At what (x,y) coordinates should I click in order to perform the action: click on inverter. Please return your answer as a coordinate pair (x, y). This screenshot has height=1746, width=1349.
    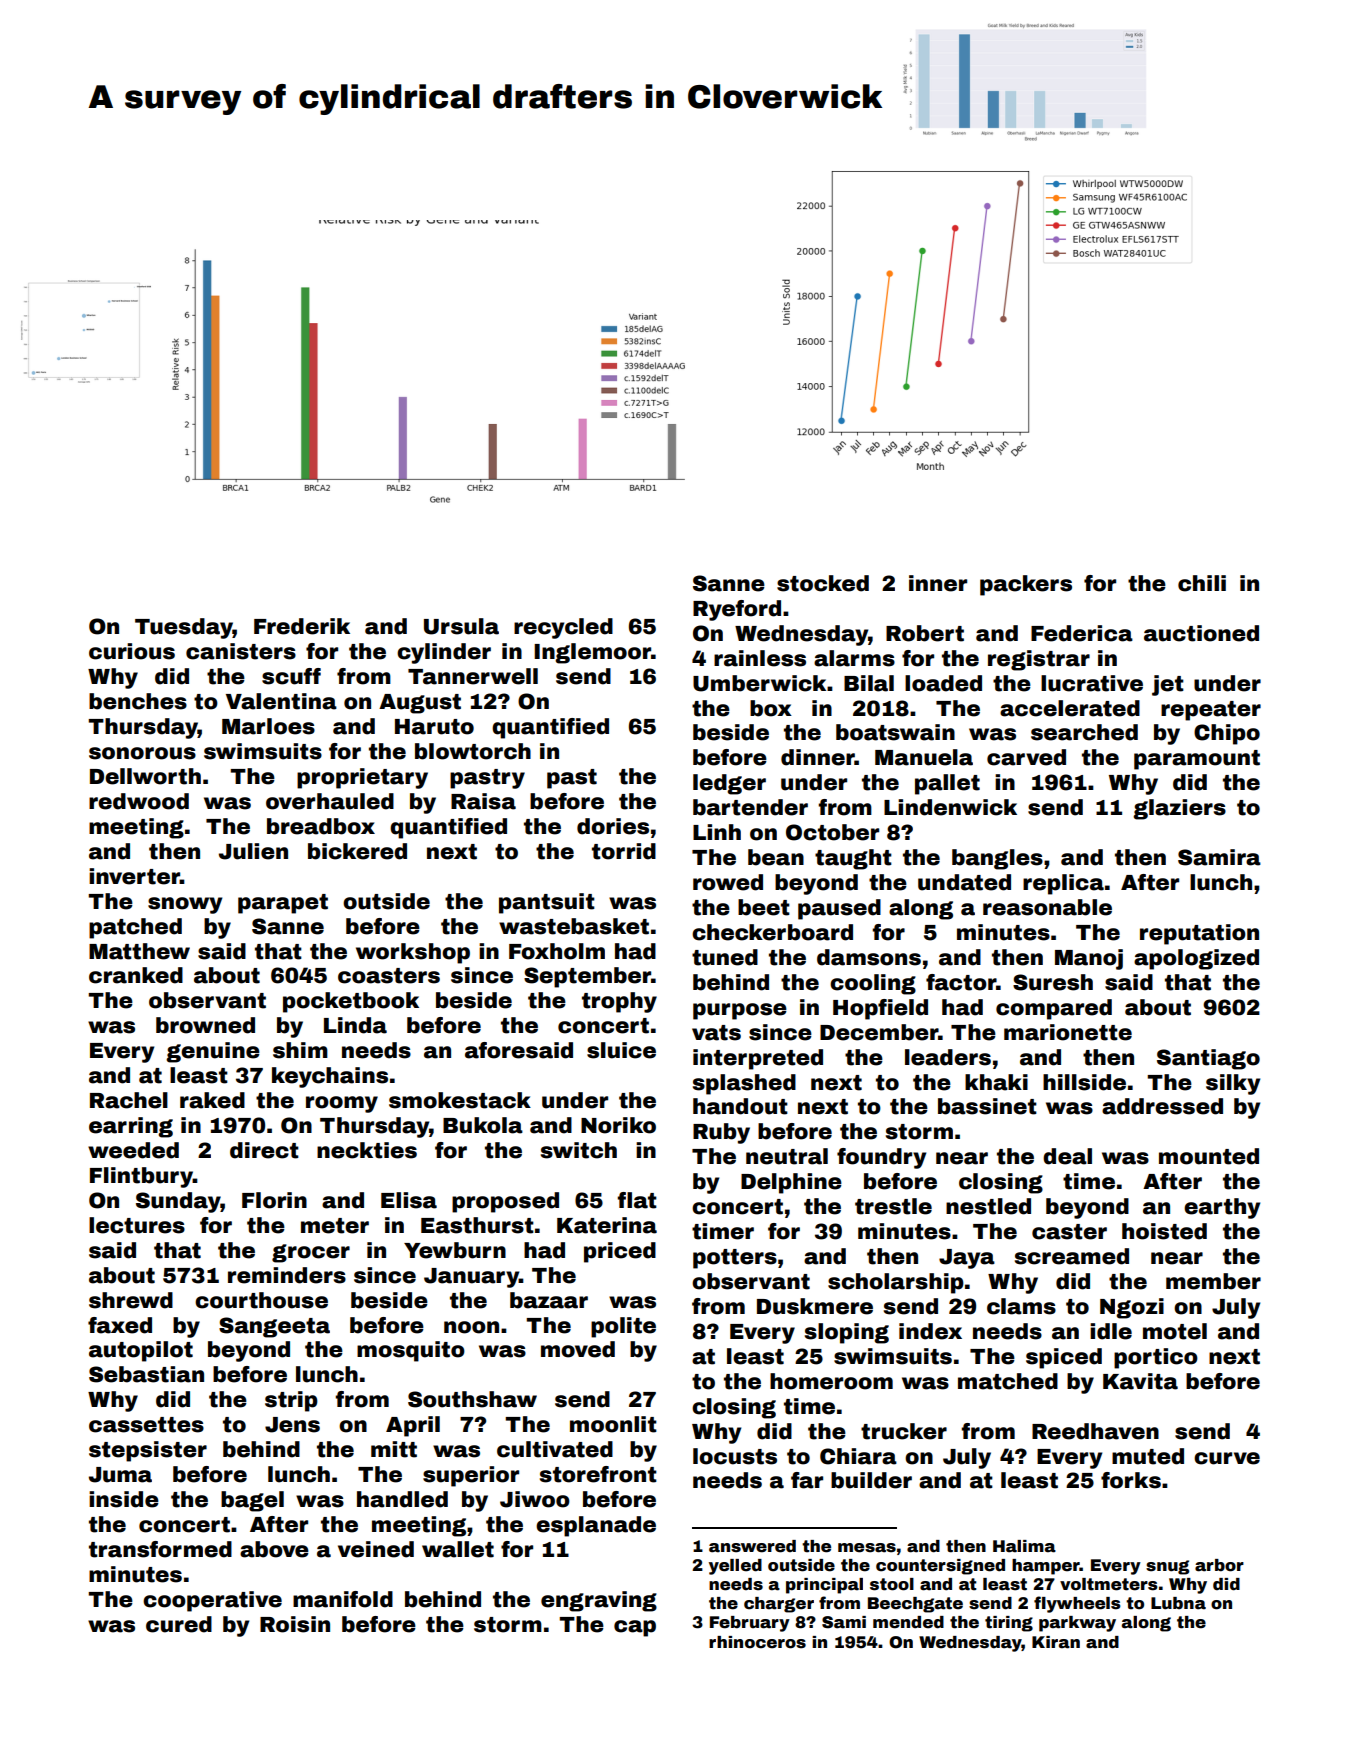
    Looking at the image, I should click on (134, 876).
